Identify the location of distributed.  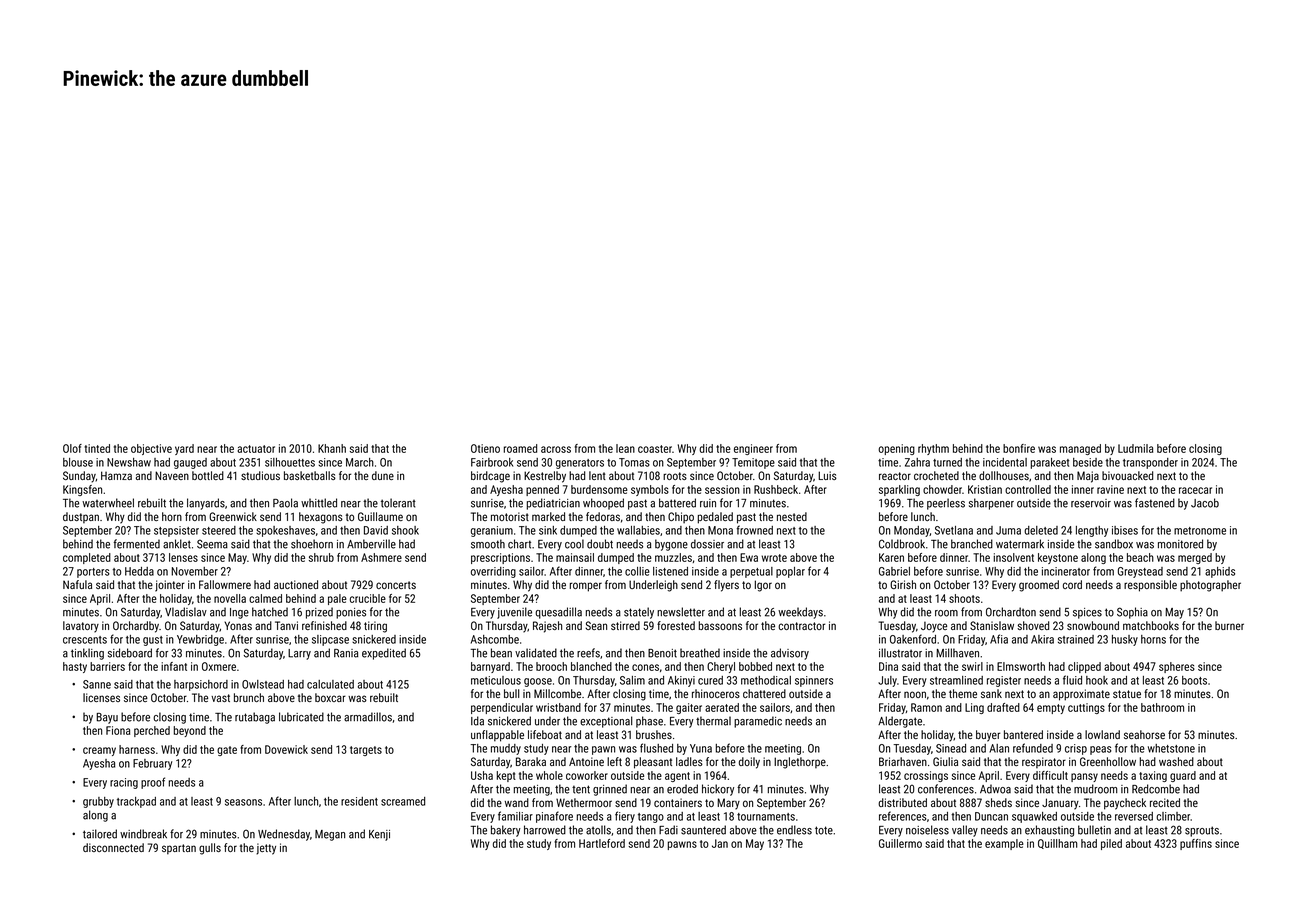
(902, 802).
